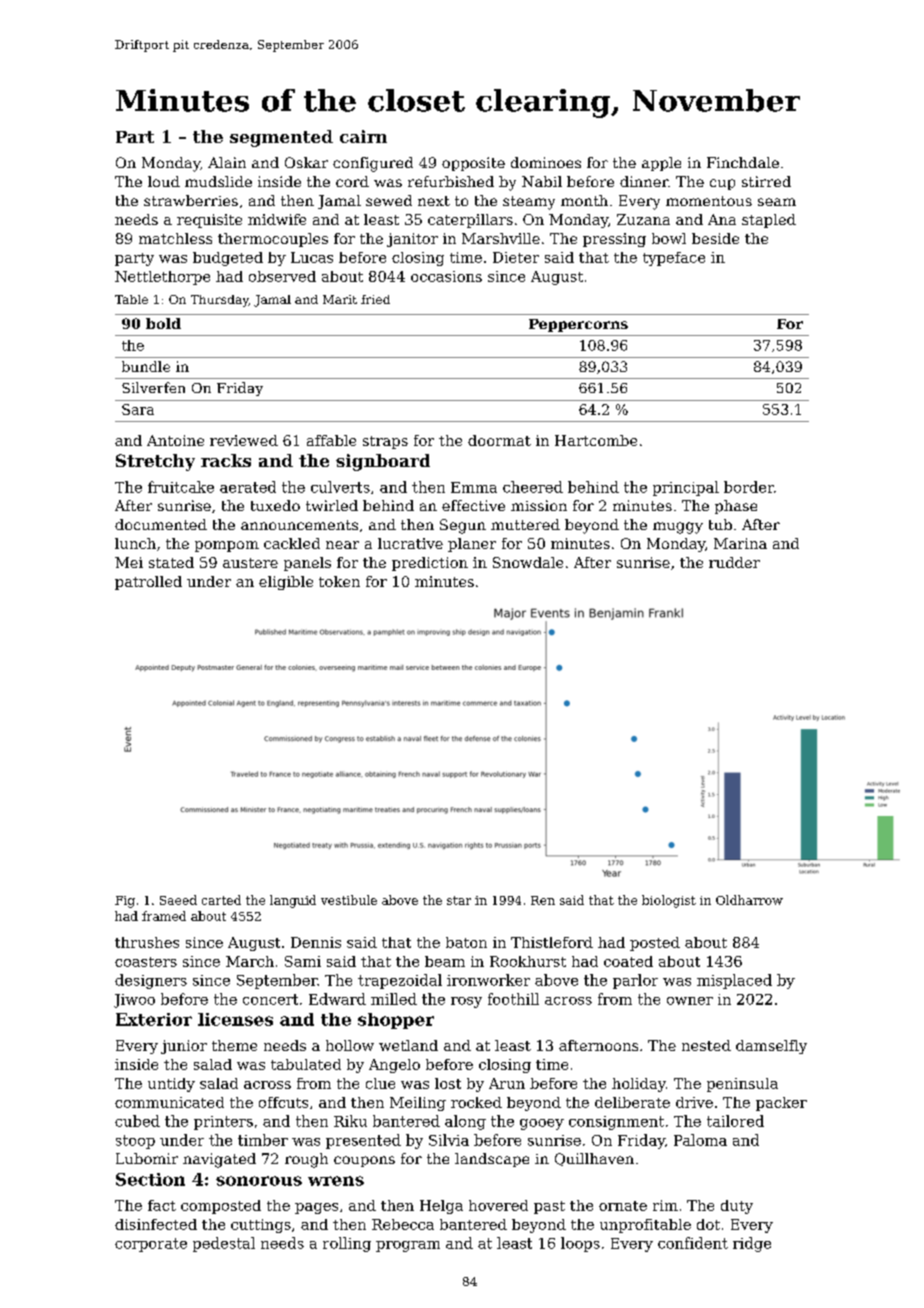 This screenshot has height=1308, width=924. Describe the element at coordinates (743, 162) in the screenshot. I see `Finchdale` at that location.
